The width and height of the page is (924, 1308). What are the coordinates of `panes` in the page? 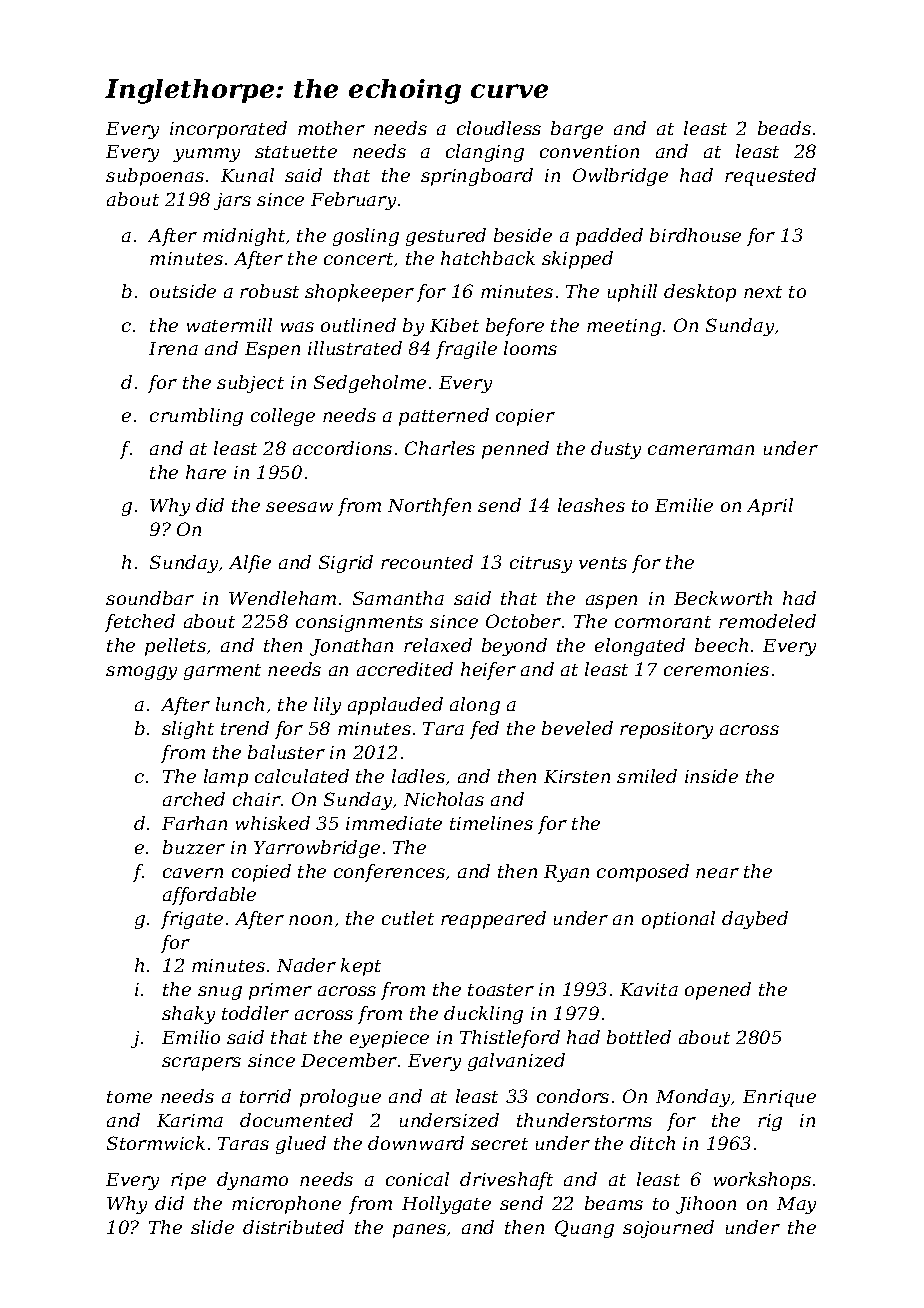 It's located at (419, 1231).
